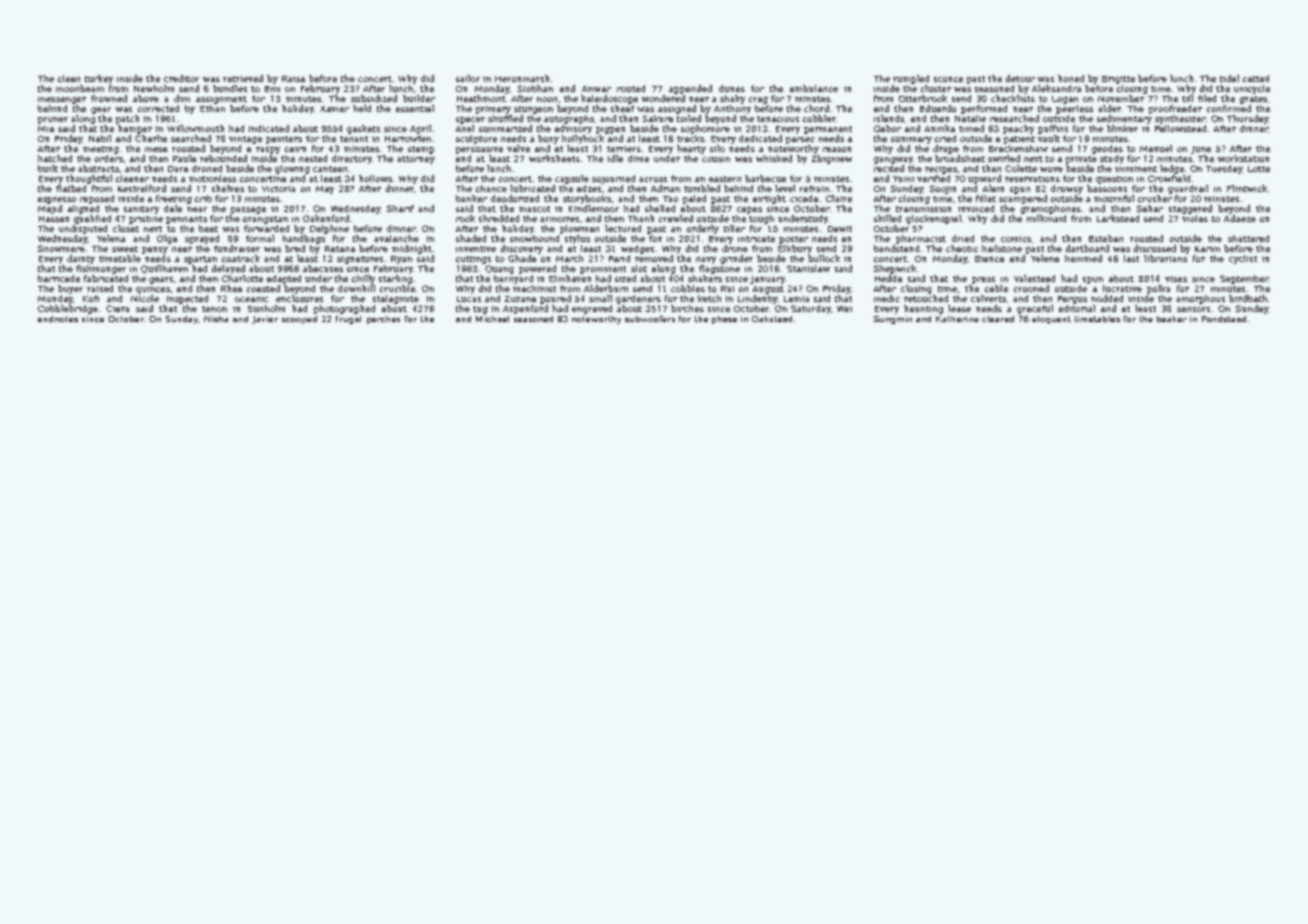 Image resolution: width=1308 pixels, height=924 pixels. I want to click on rumpled, so click(911, 79).
